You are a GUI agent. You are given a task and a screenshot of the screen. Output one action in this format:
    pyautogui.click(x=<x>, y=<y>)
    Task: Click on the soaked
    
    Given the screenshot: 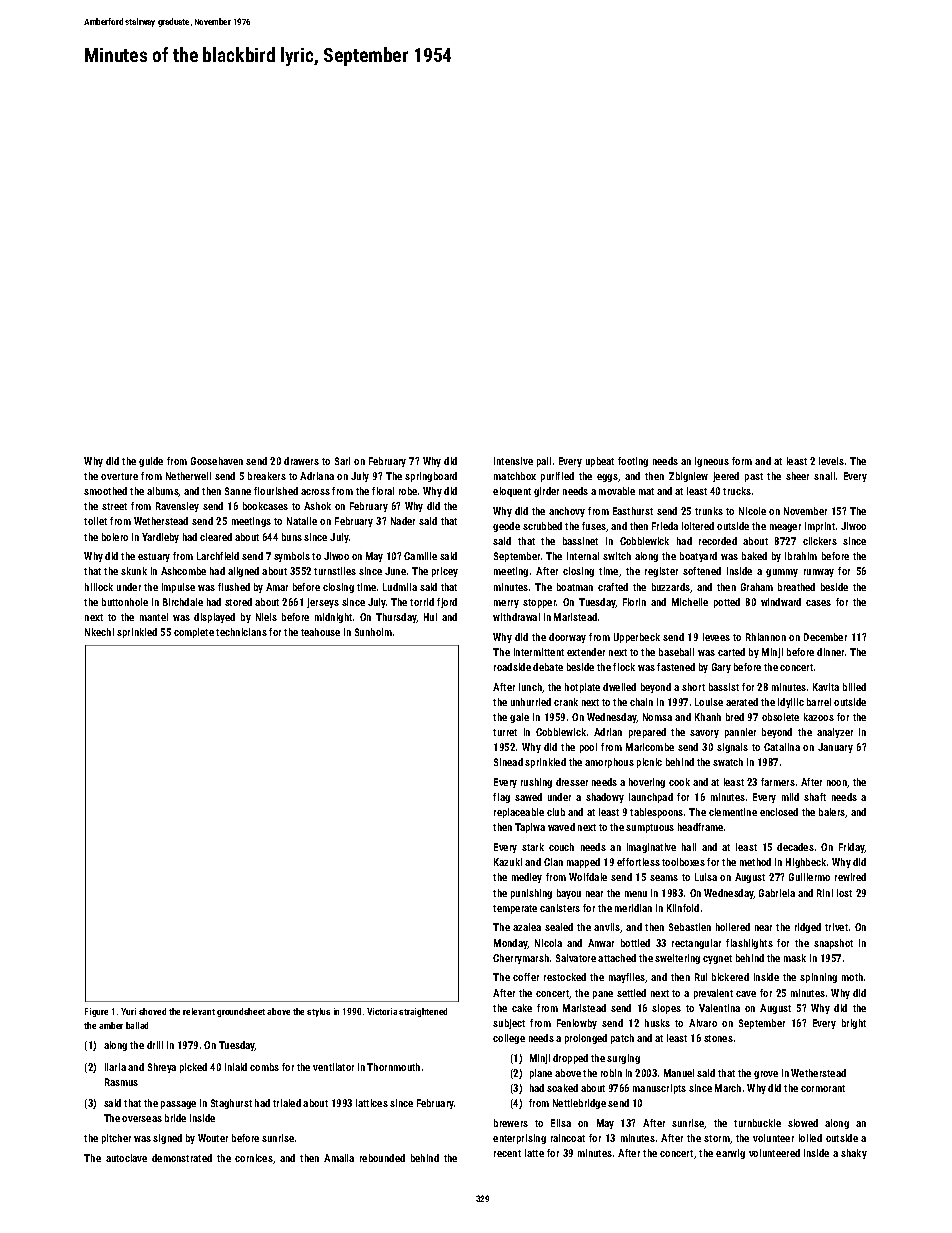 What is the action you would take?
    pyautogui.click(x=562, y=1088)
